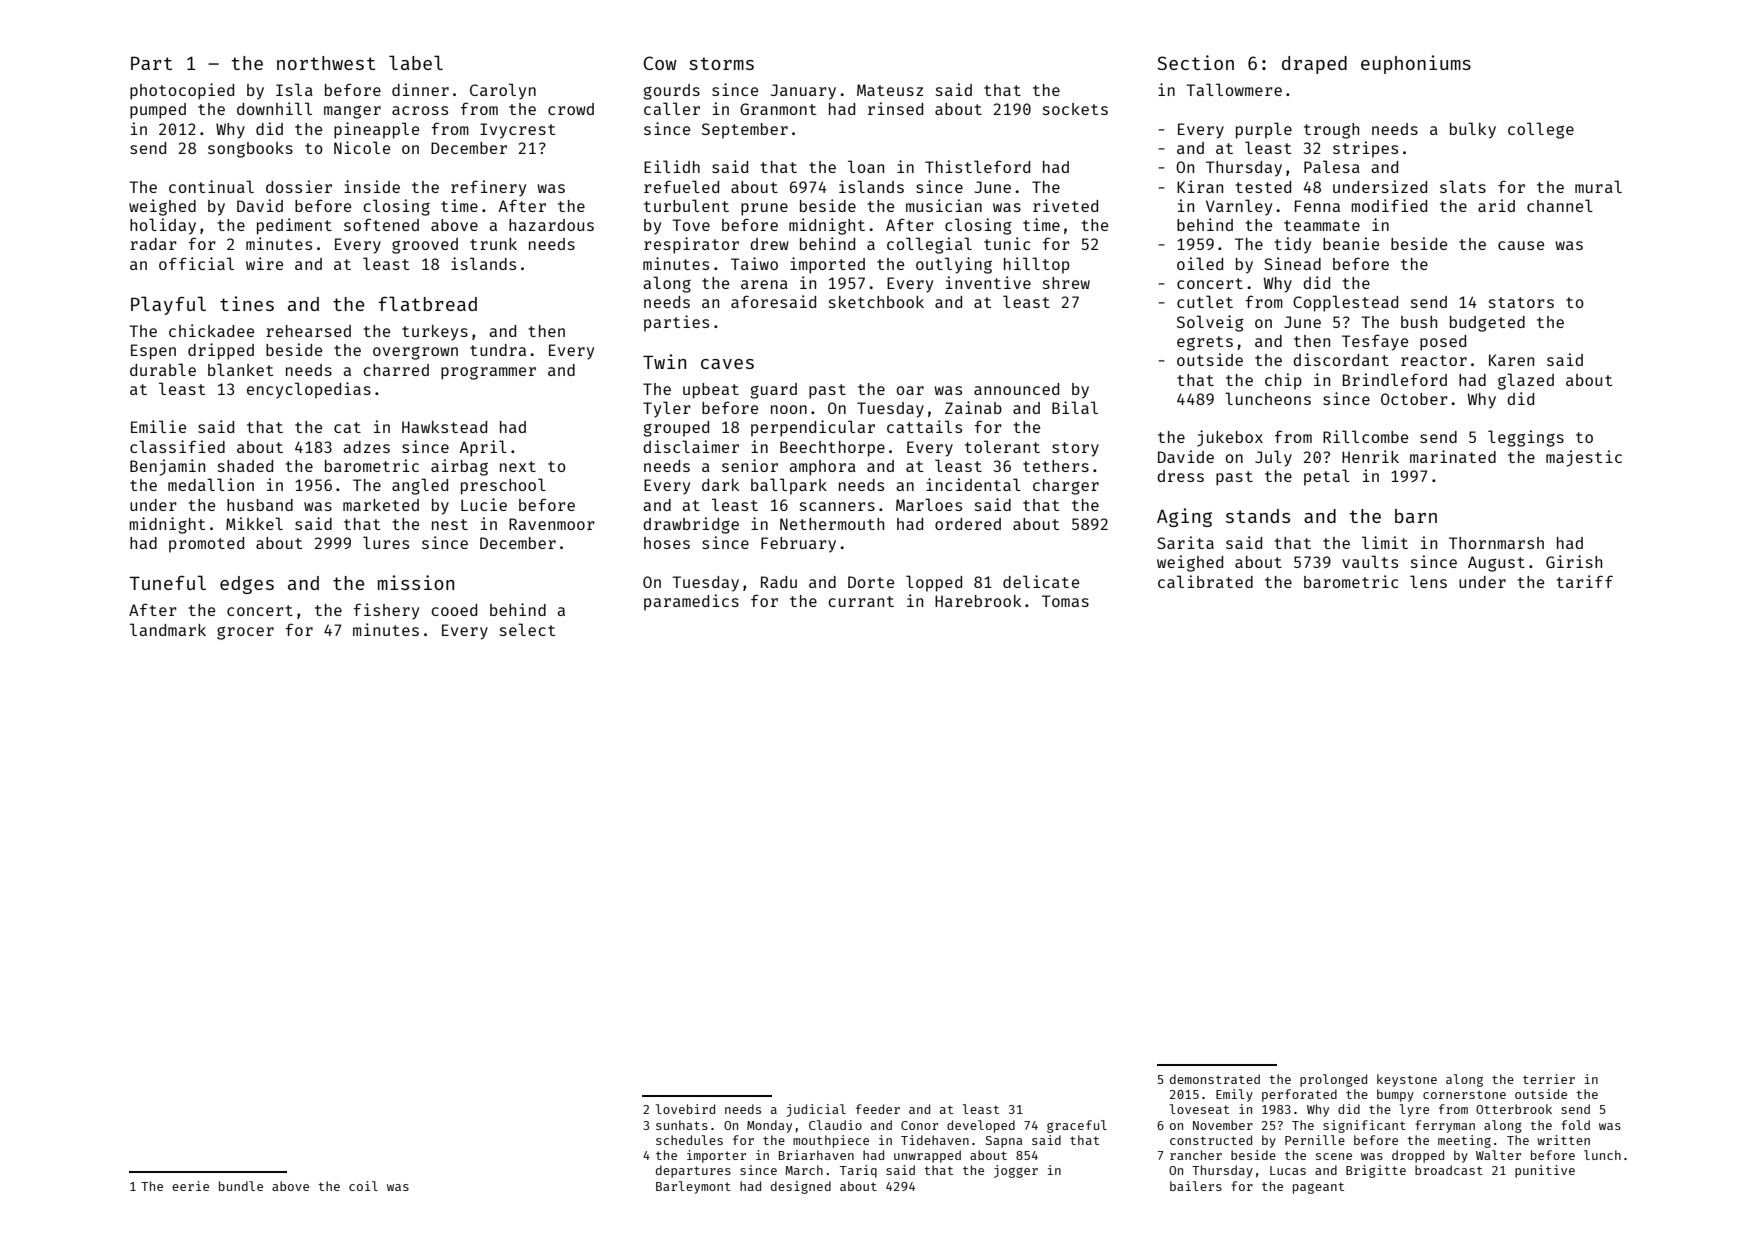 The width and height of the page is (1760, 1245). I want to click on lovebird, so click(685, 1109).
